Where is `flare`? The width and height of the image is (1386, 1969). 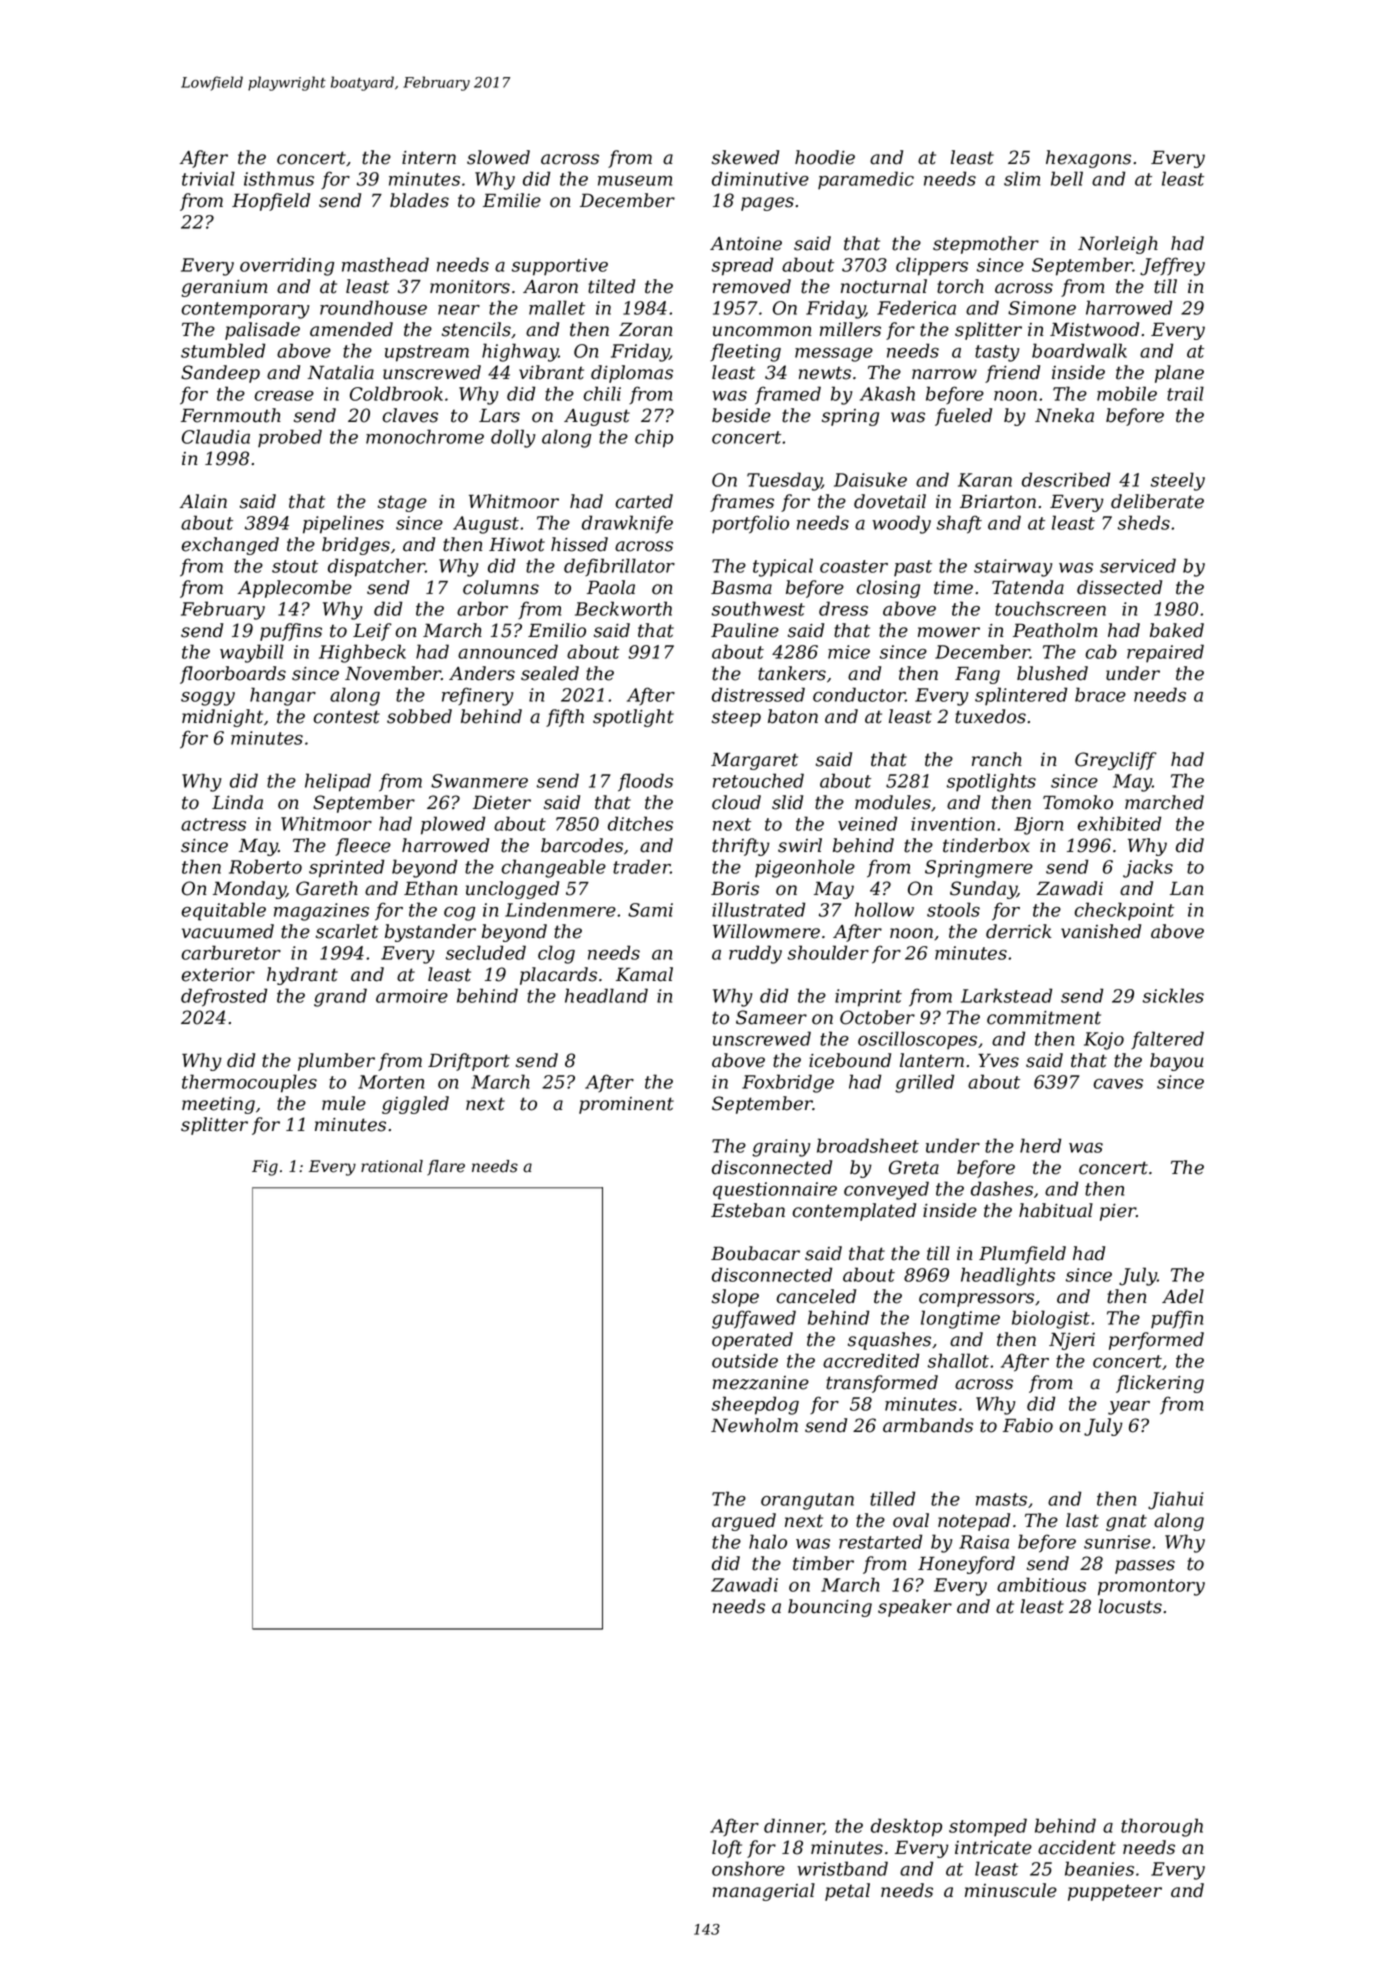
flare is located at coordinates (446, 1168).
